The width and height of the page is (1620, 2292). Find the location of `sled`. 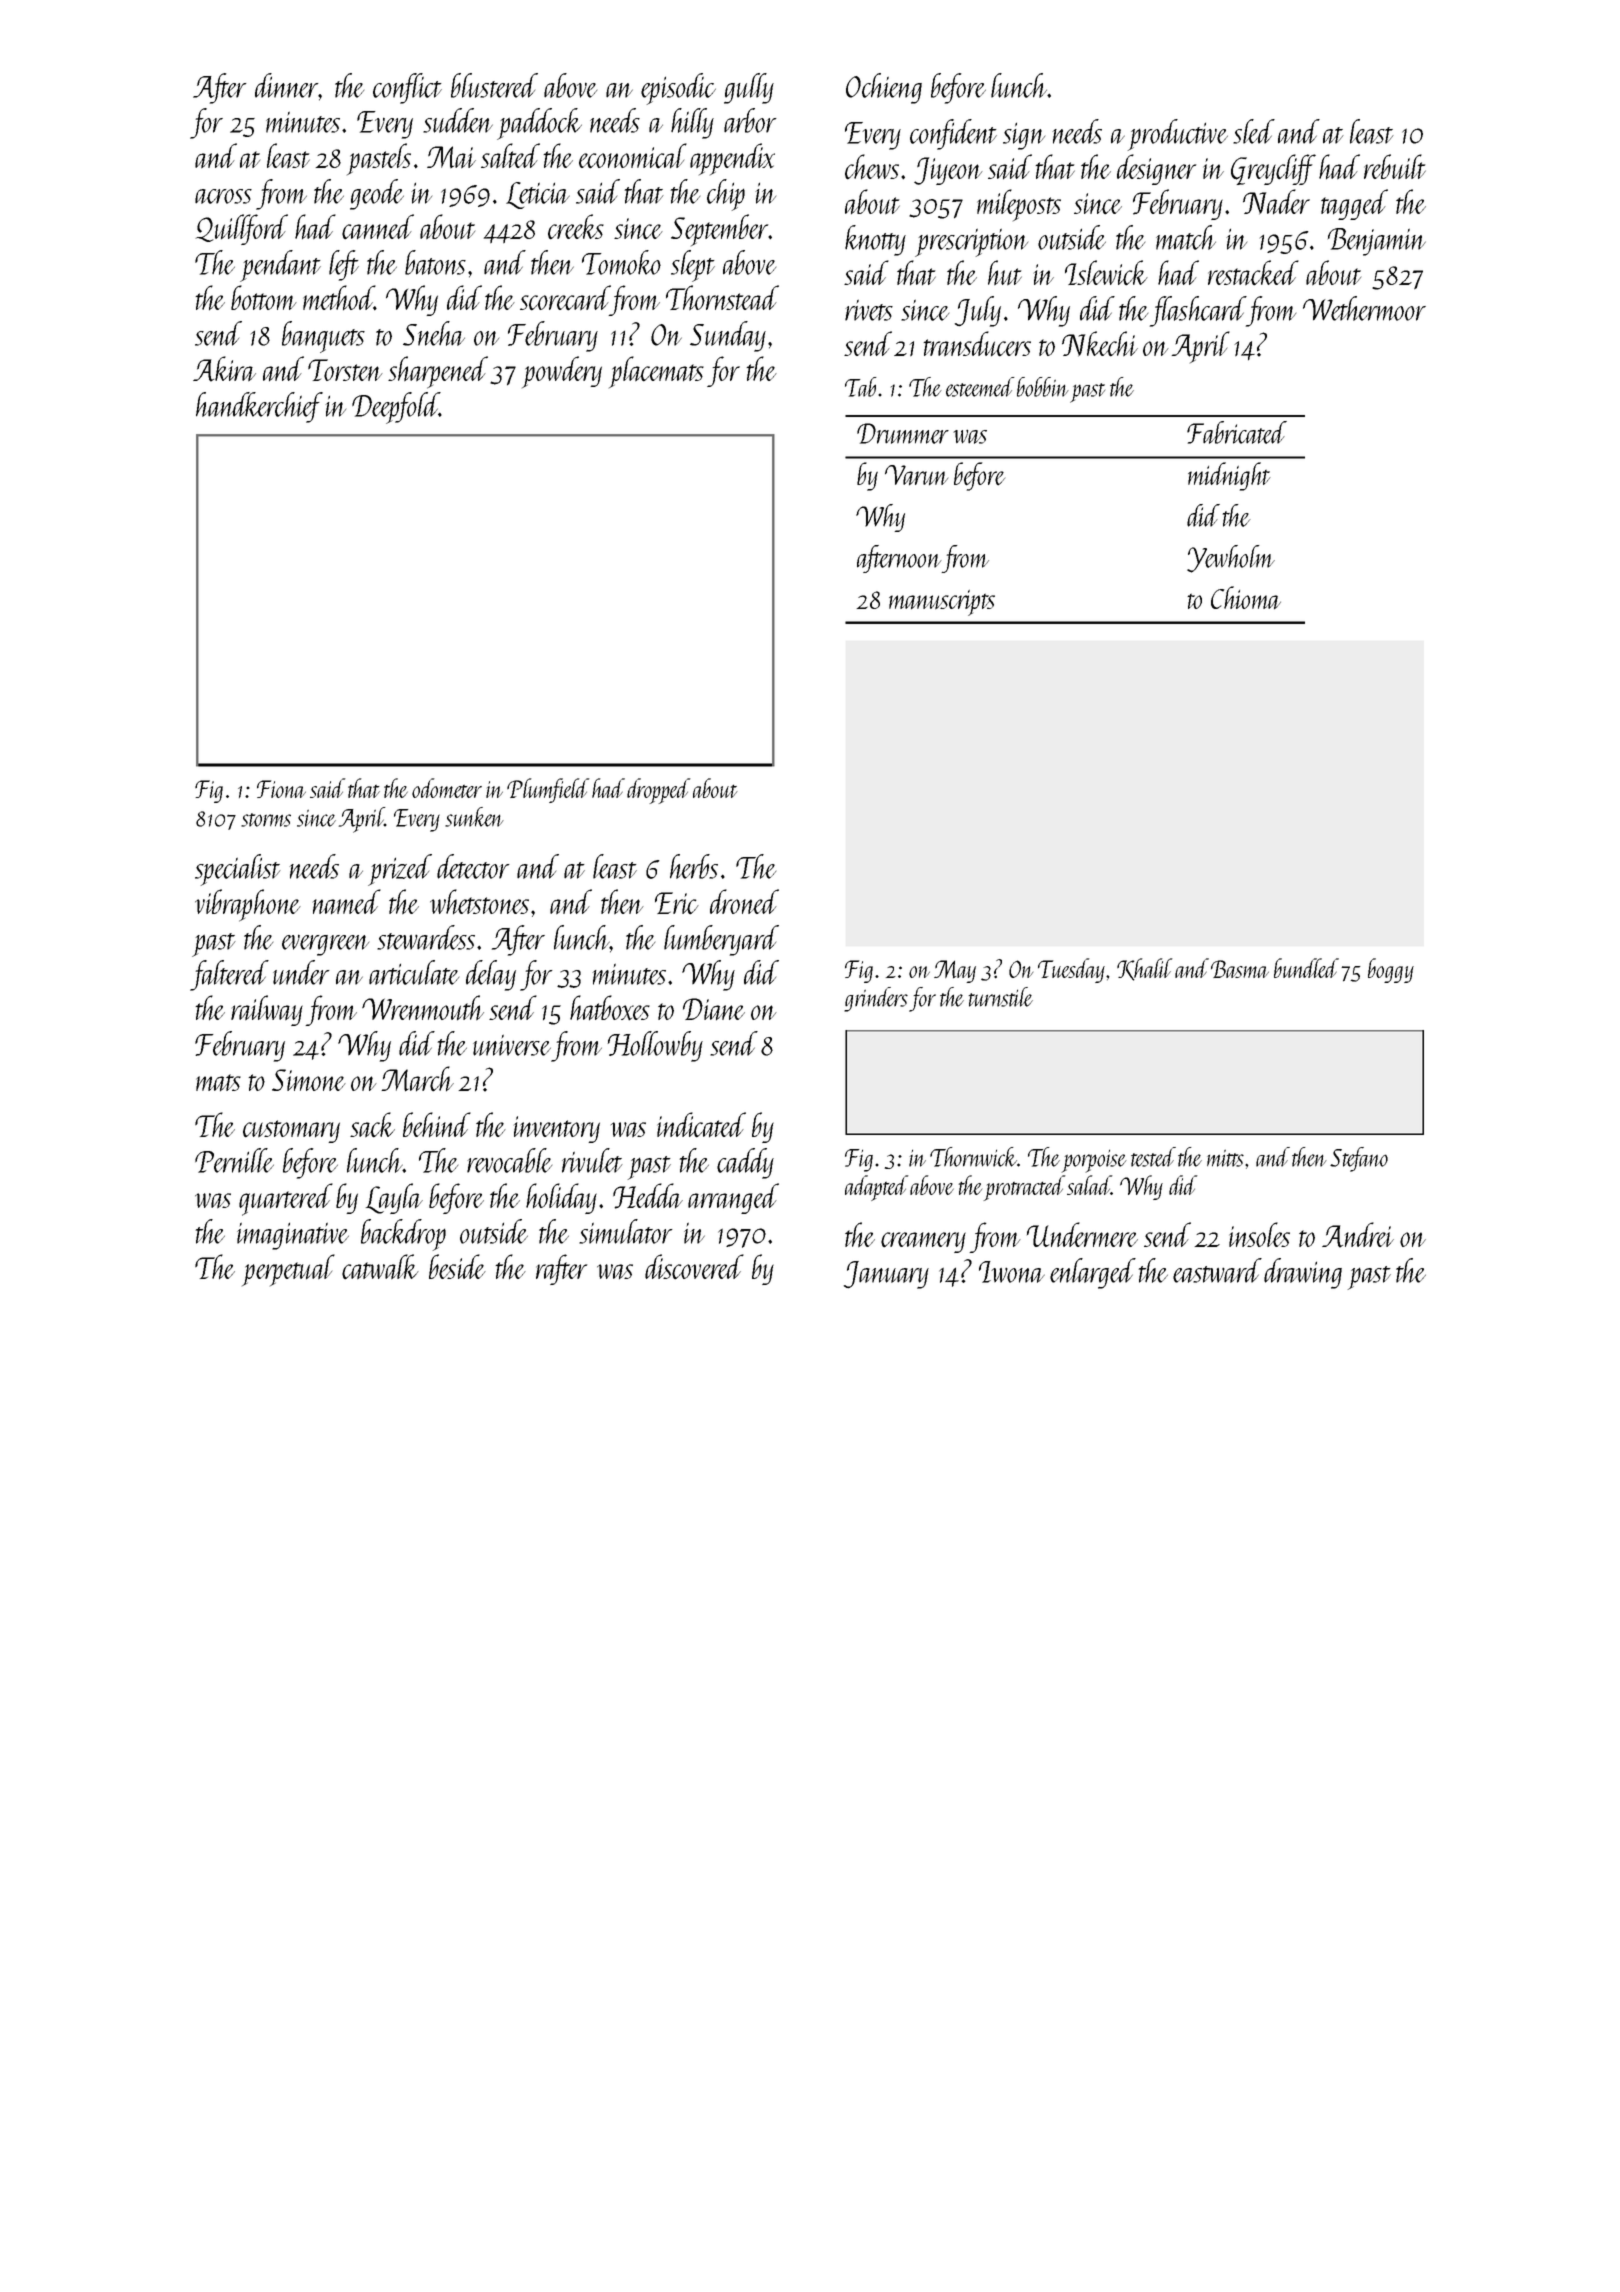

sled is located at coordinates (1254, 131).
